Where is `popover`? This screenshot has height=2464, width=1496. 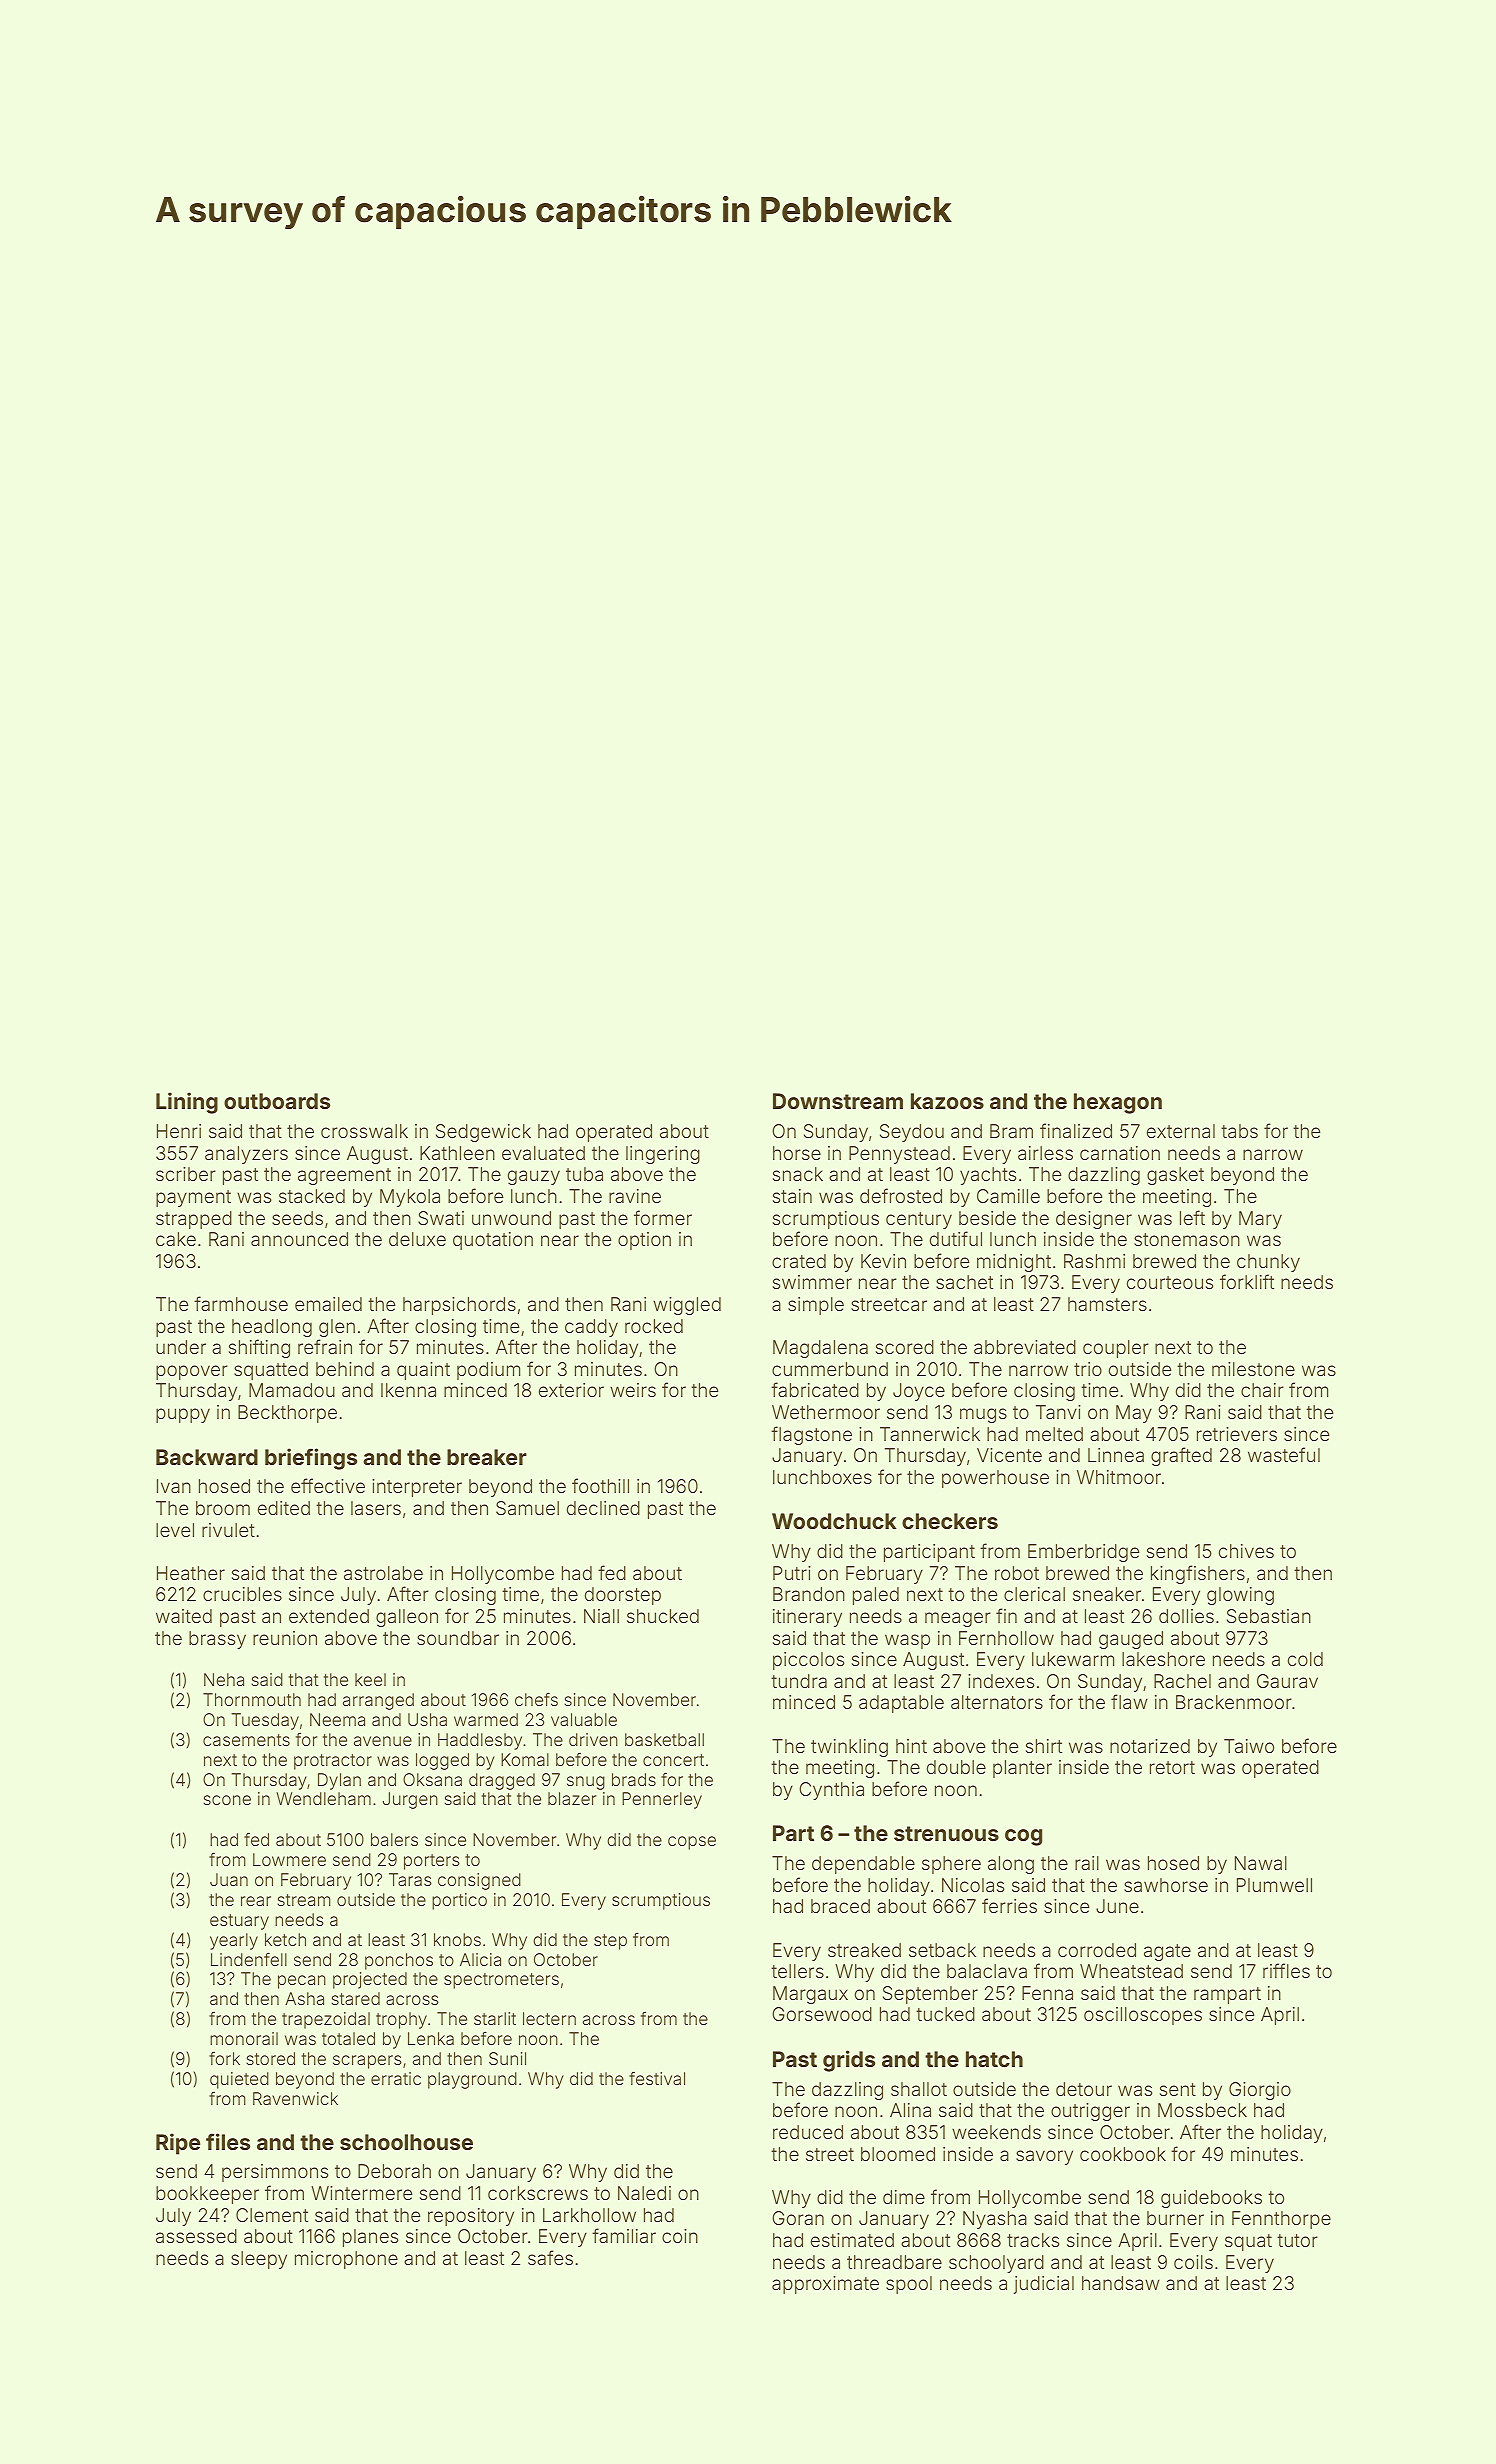 popover is located at coordinates (192, 1372).
